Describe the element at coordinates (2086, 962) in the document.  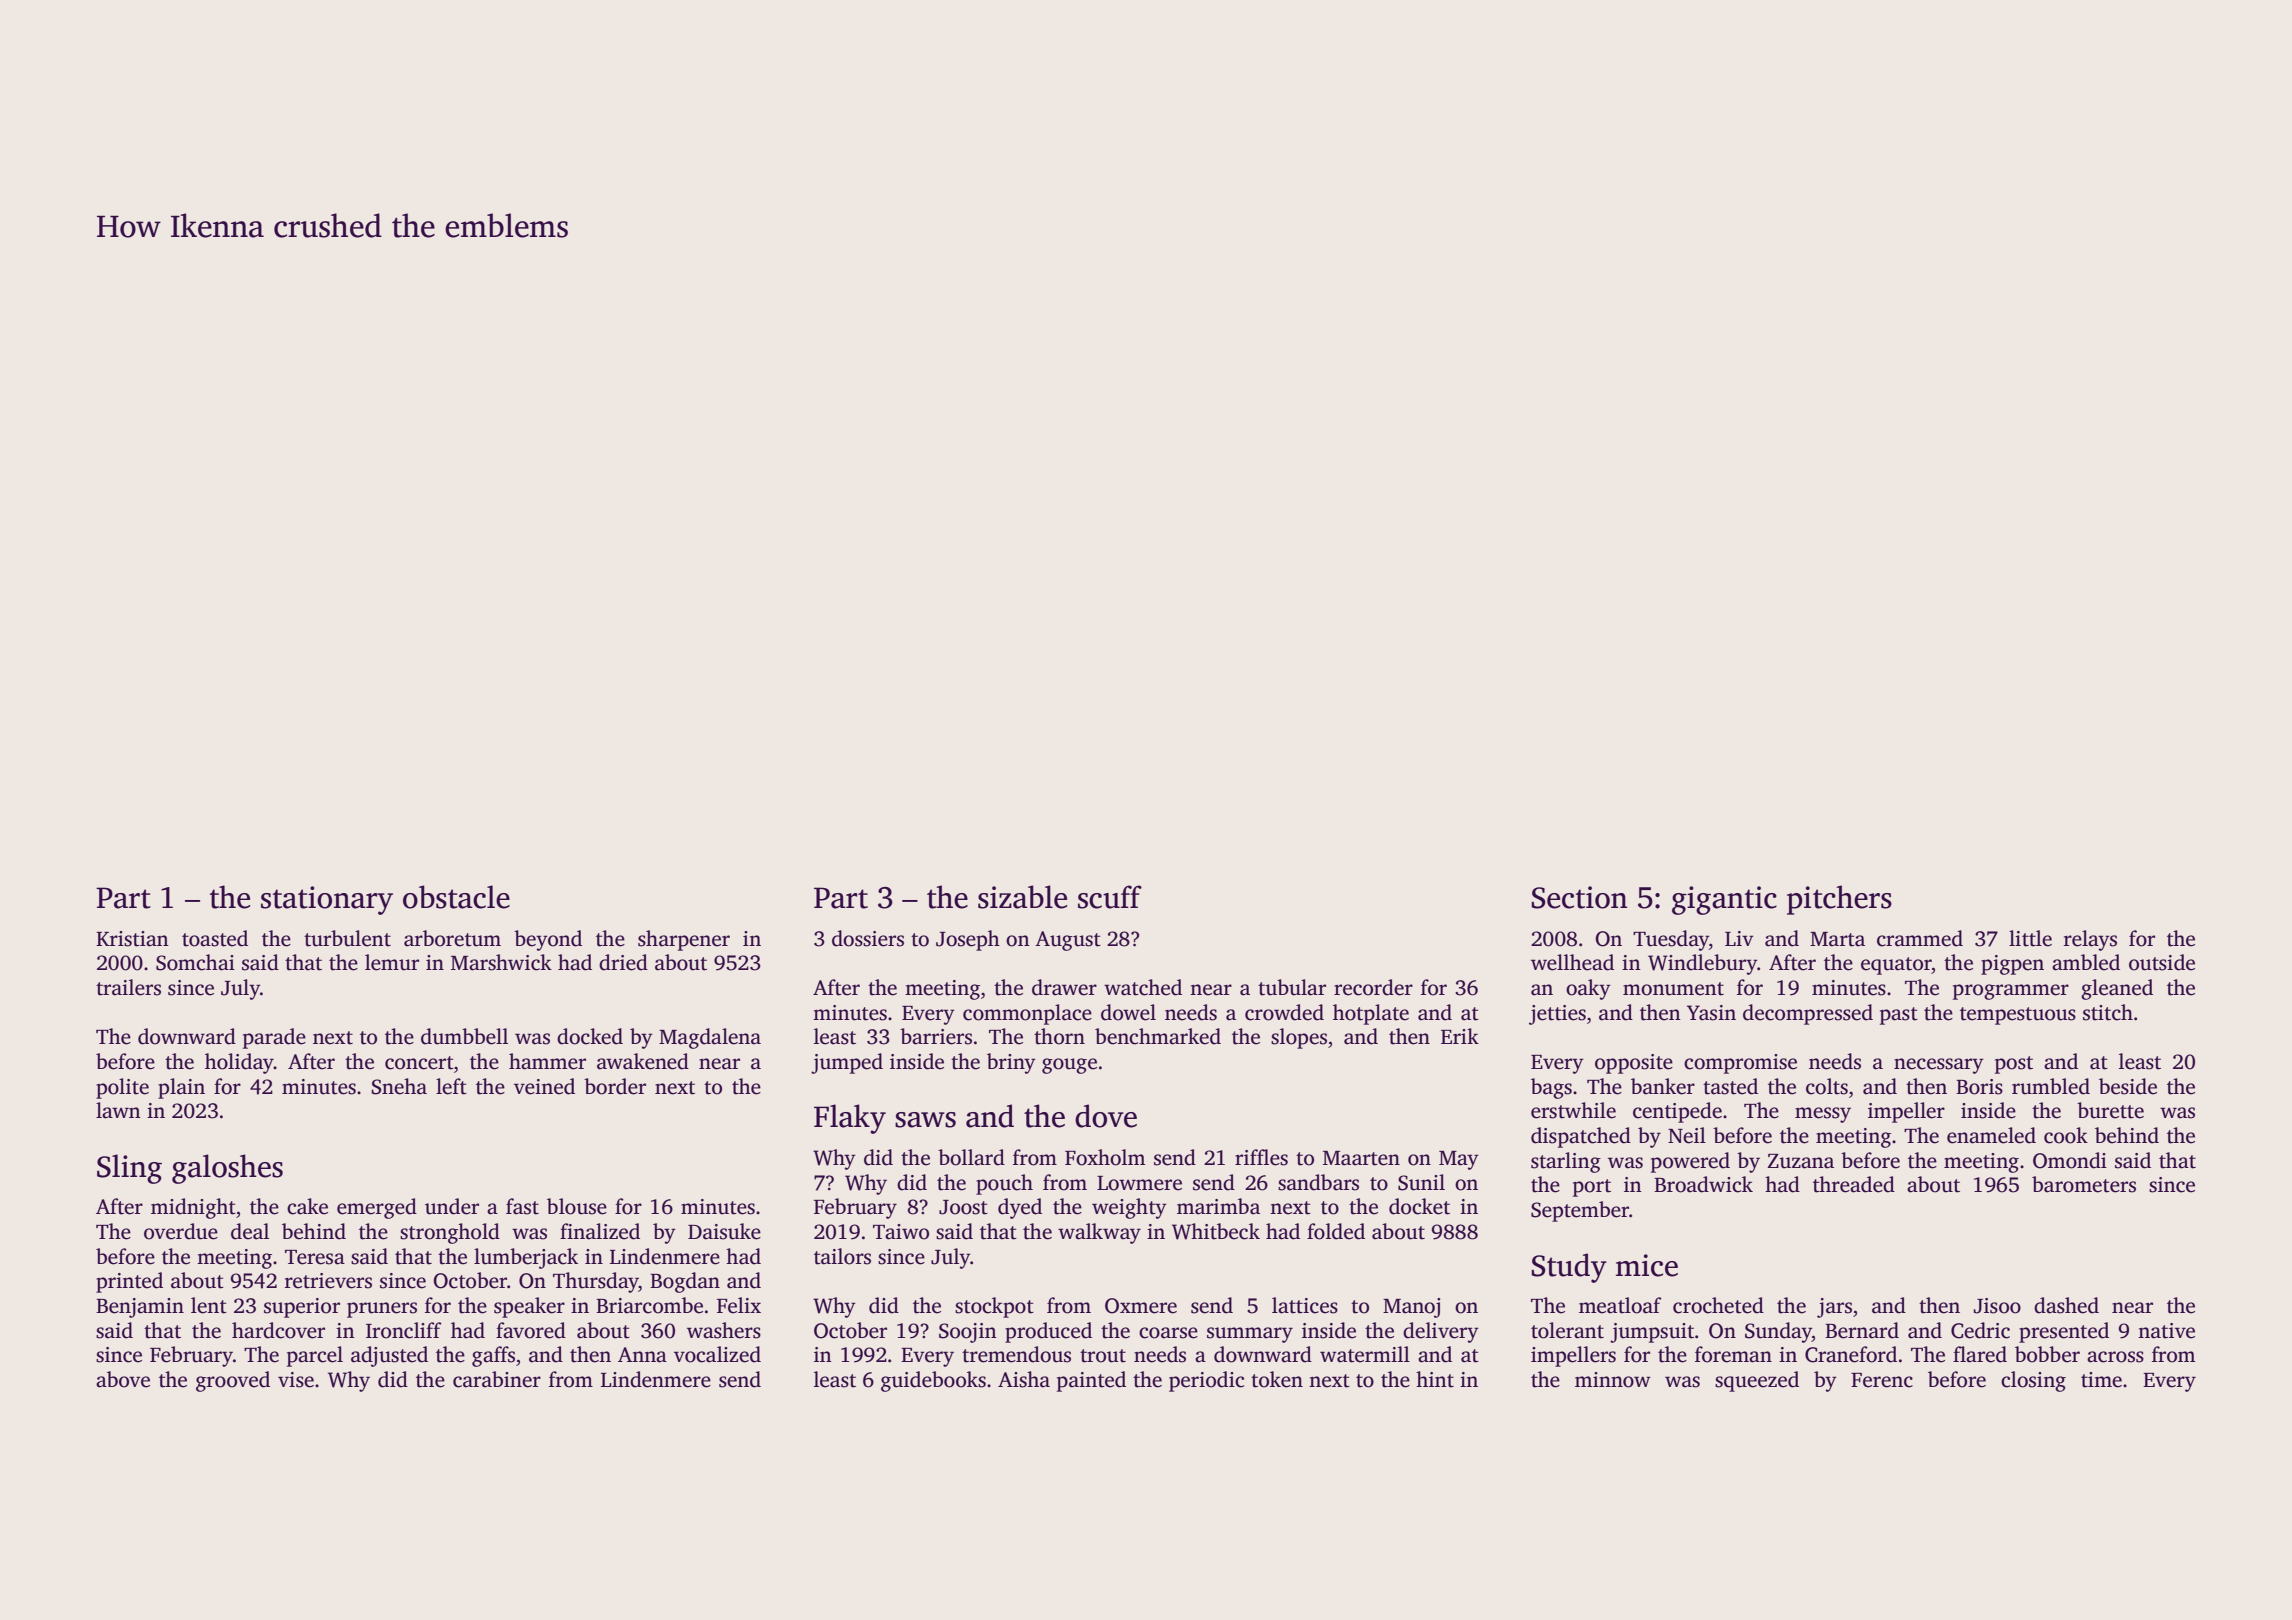
I see `ambled` at that location.
